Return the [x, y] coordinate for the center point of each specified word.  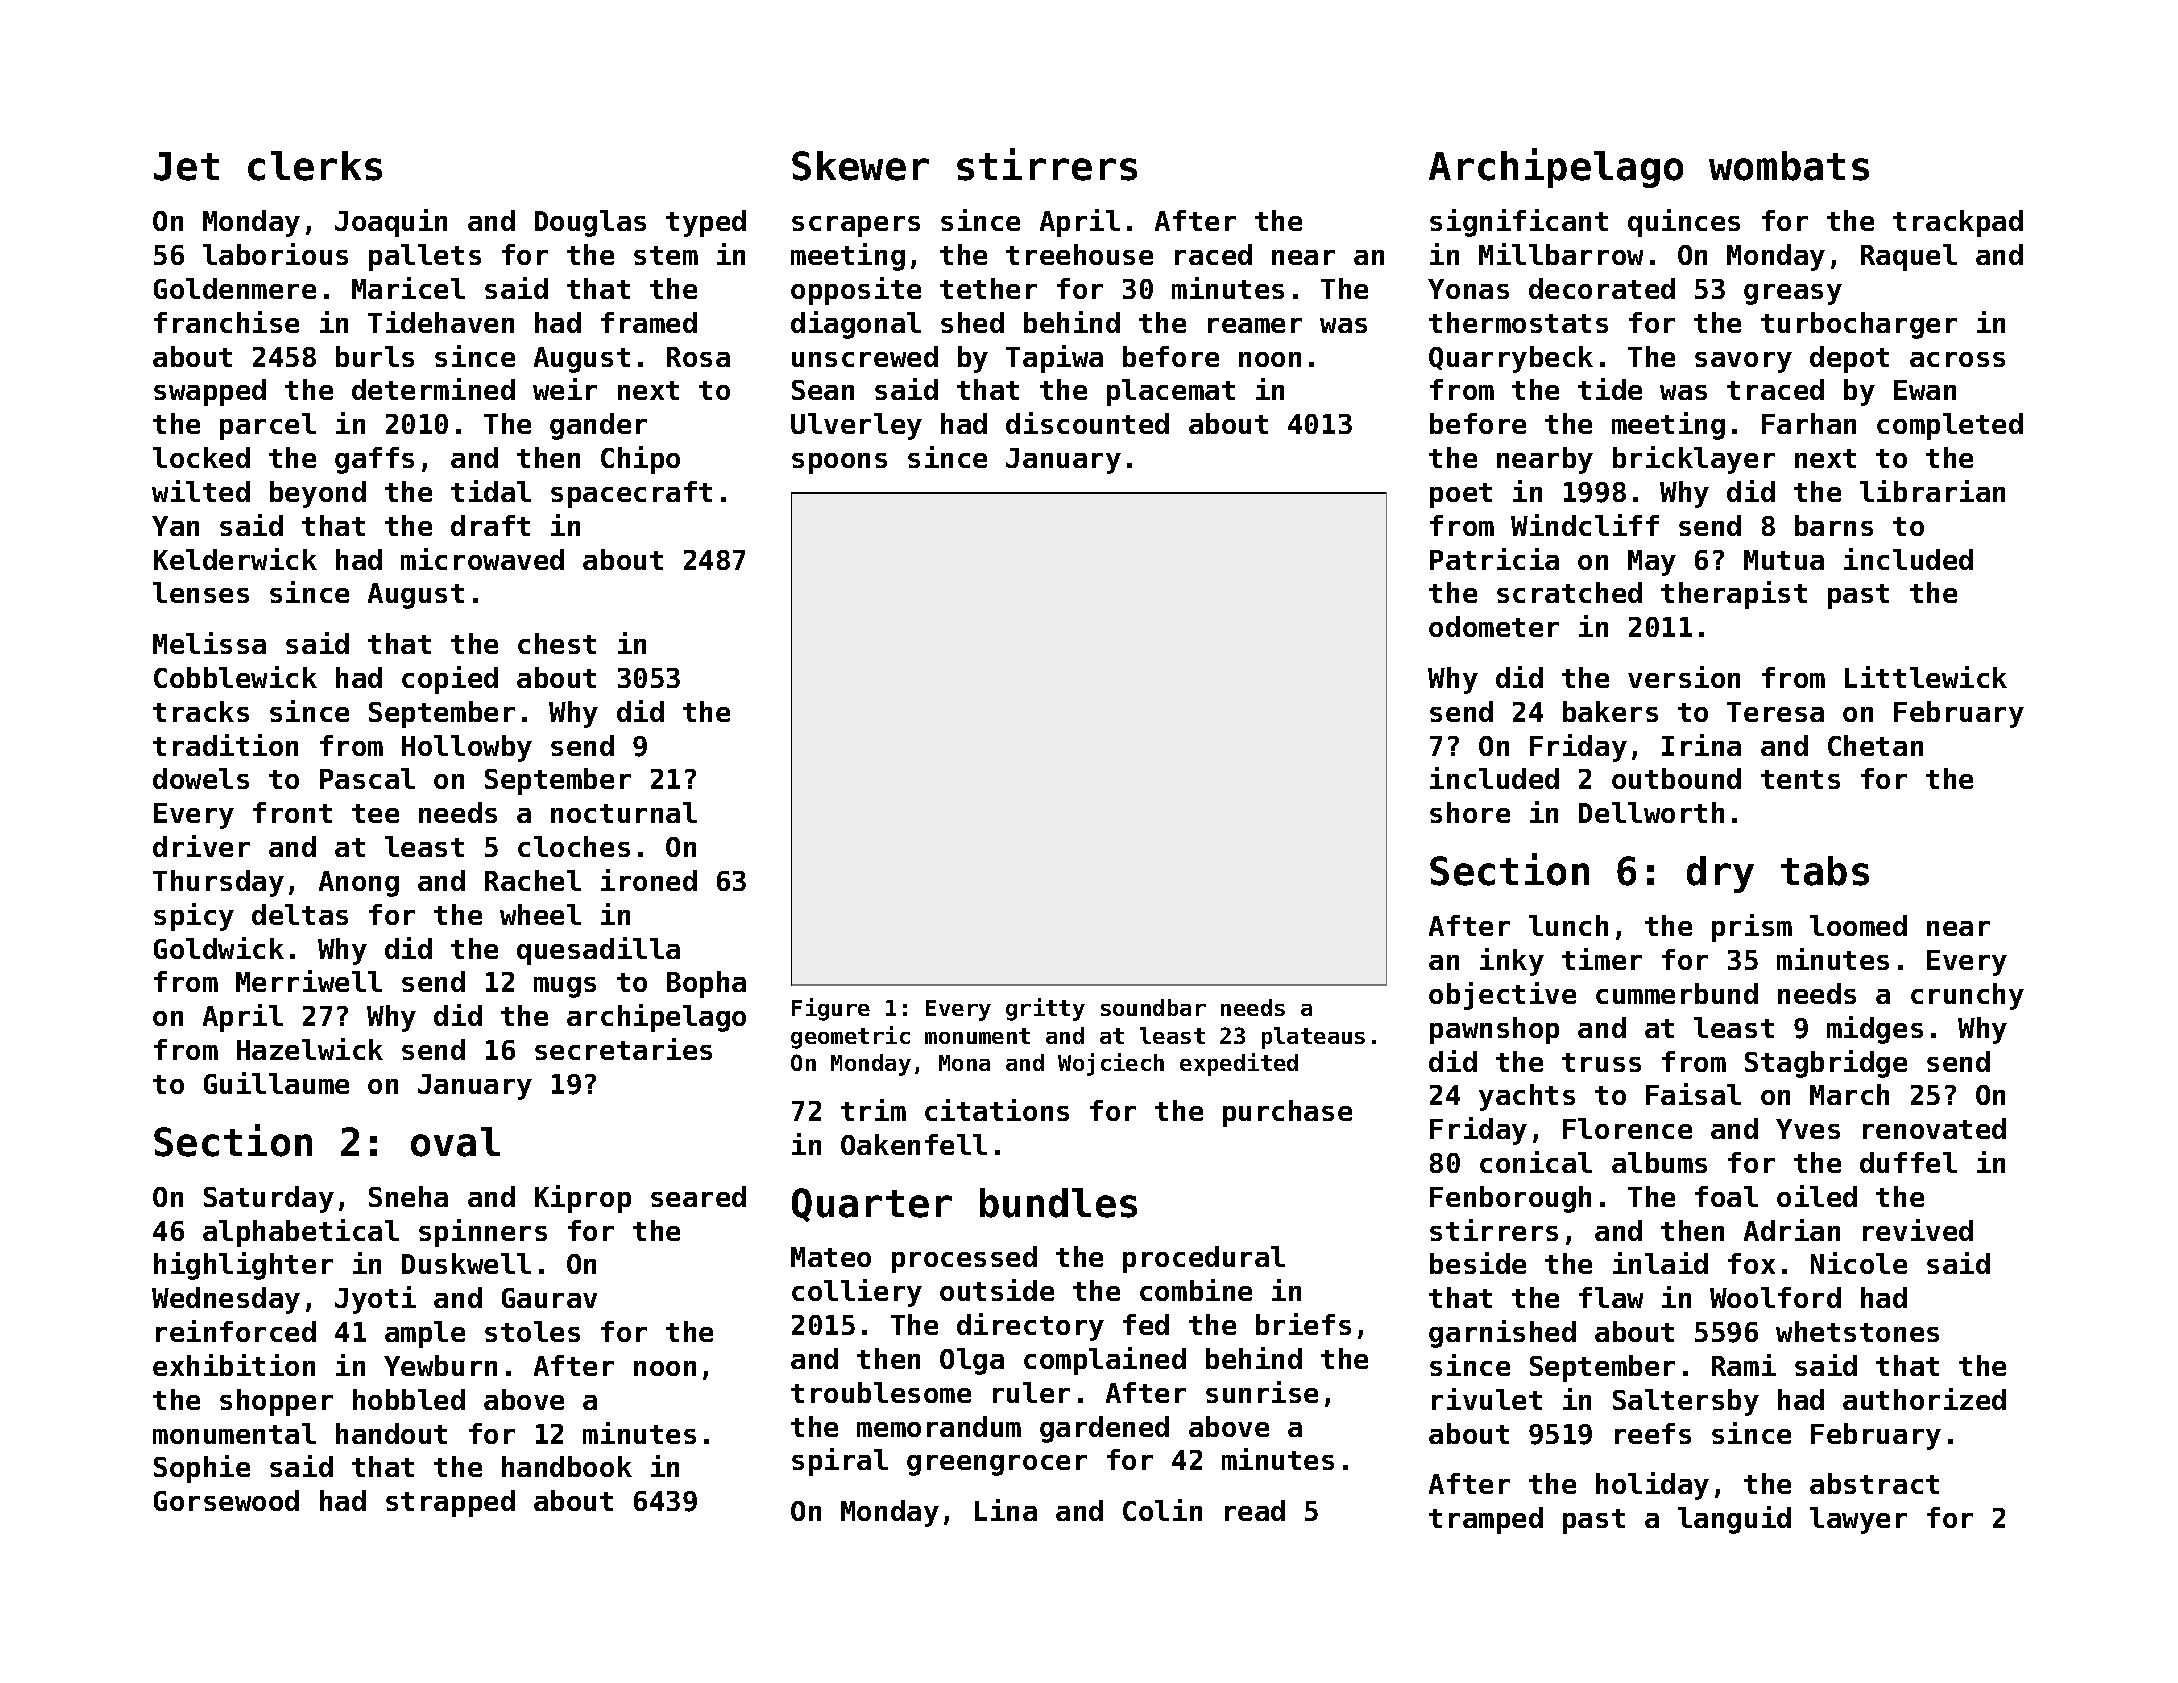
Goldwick [219, 948]
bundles [1058, 1203]
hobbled [409, 1399]
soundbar [1153, 1007]
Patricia [1494, 559]
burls [375, 356]
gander [598, 426]
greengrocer [997, 1465]
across [1957, 359]
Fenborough [1510, 1199]
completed [1950, 426]
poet [1461, 495]
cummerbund [1677, 993]
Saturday [269, 1199]
